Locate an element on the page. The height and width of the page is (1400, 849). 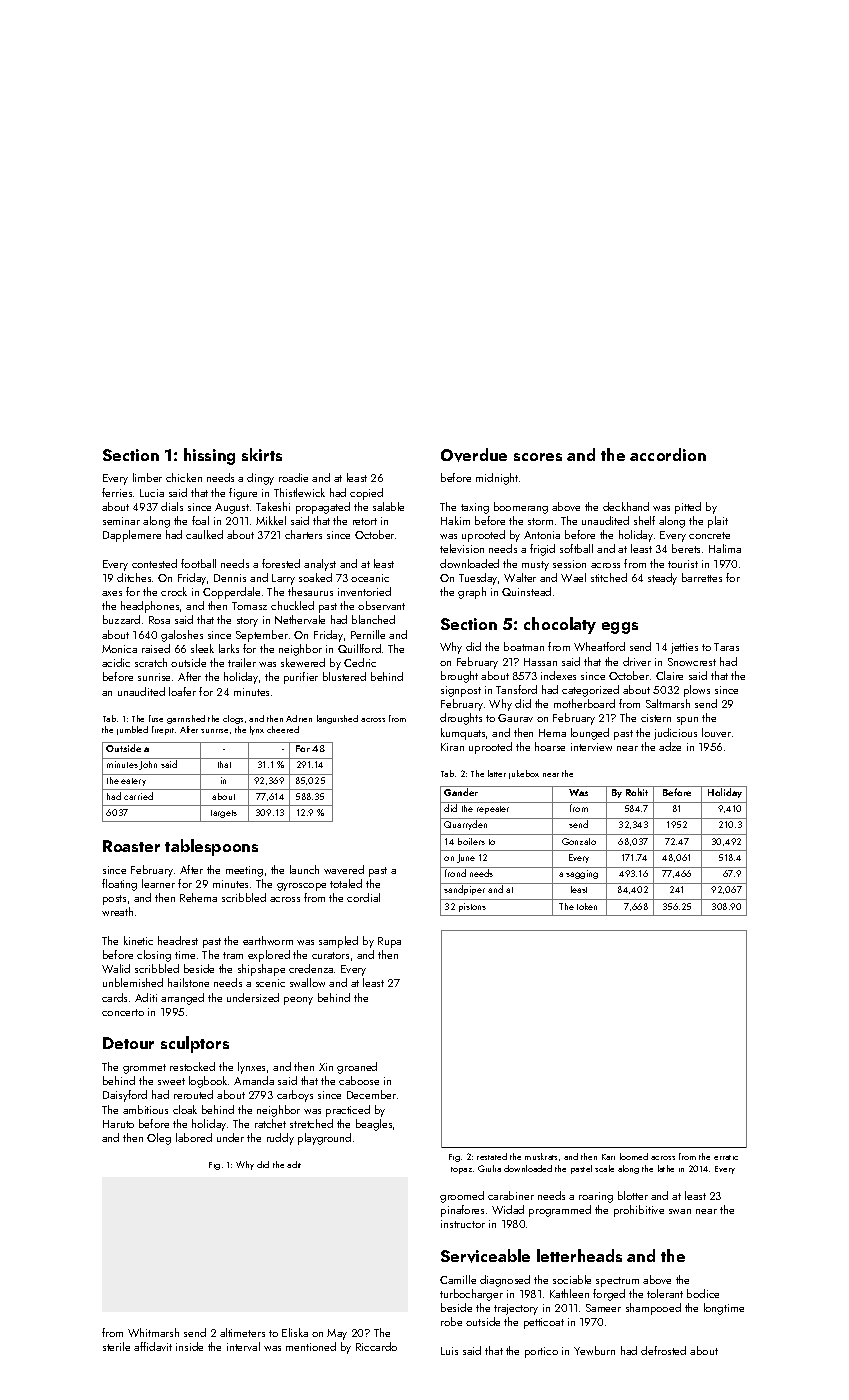
softball is located at coordinates (576, 548).
